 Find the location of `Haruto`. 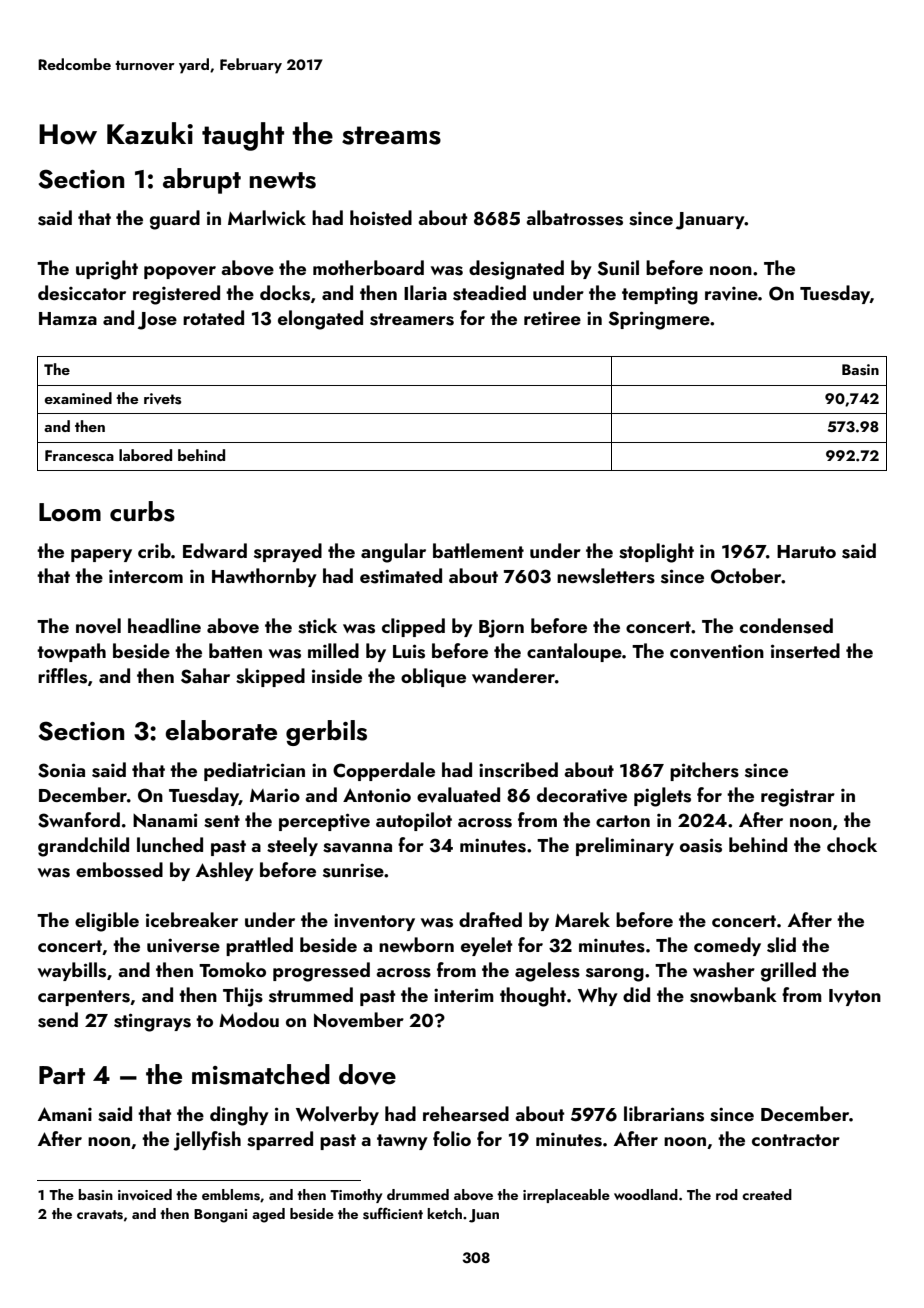

Haruto is located at coordinates (806, 551).
